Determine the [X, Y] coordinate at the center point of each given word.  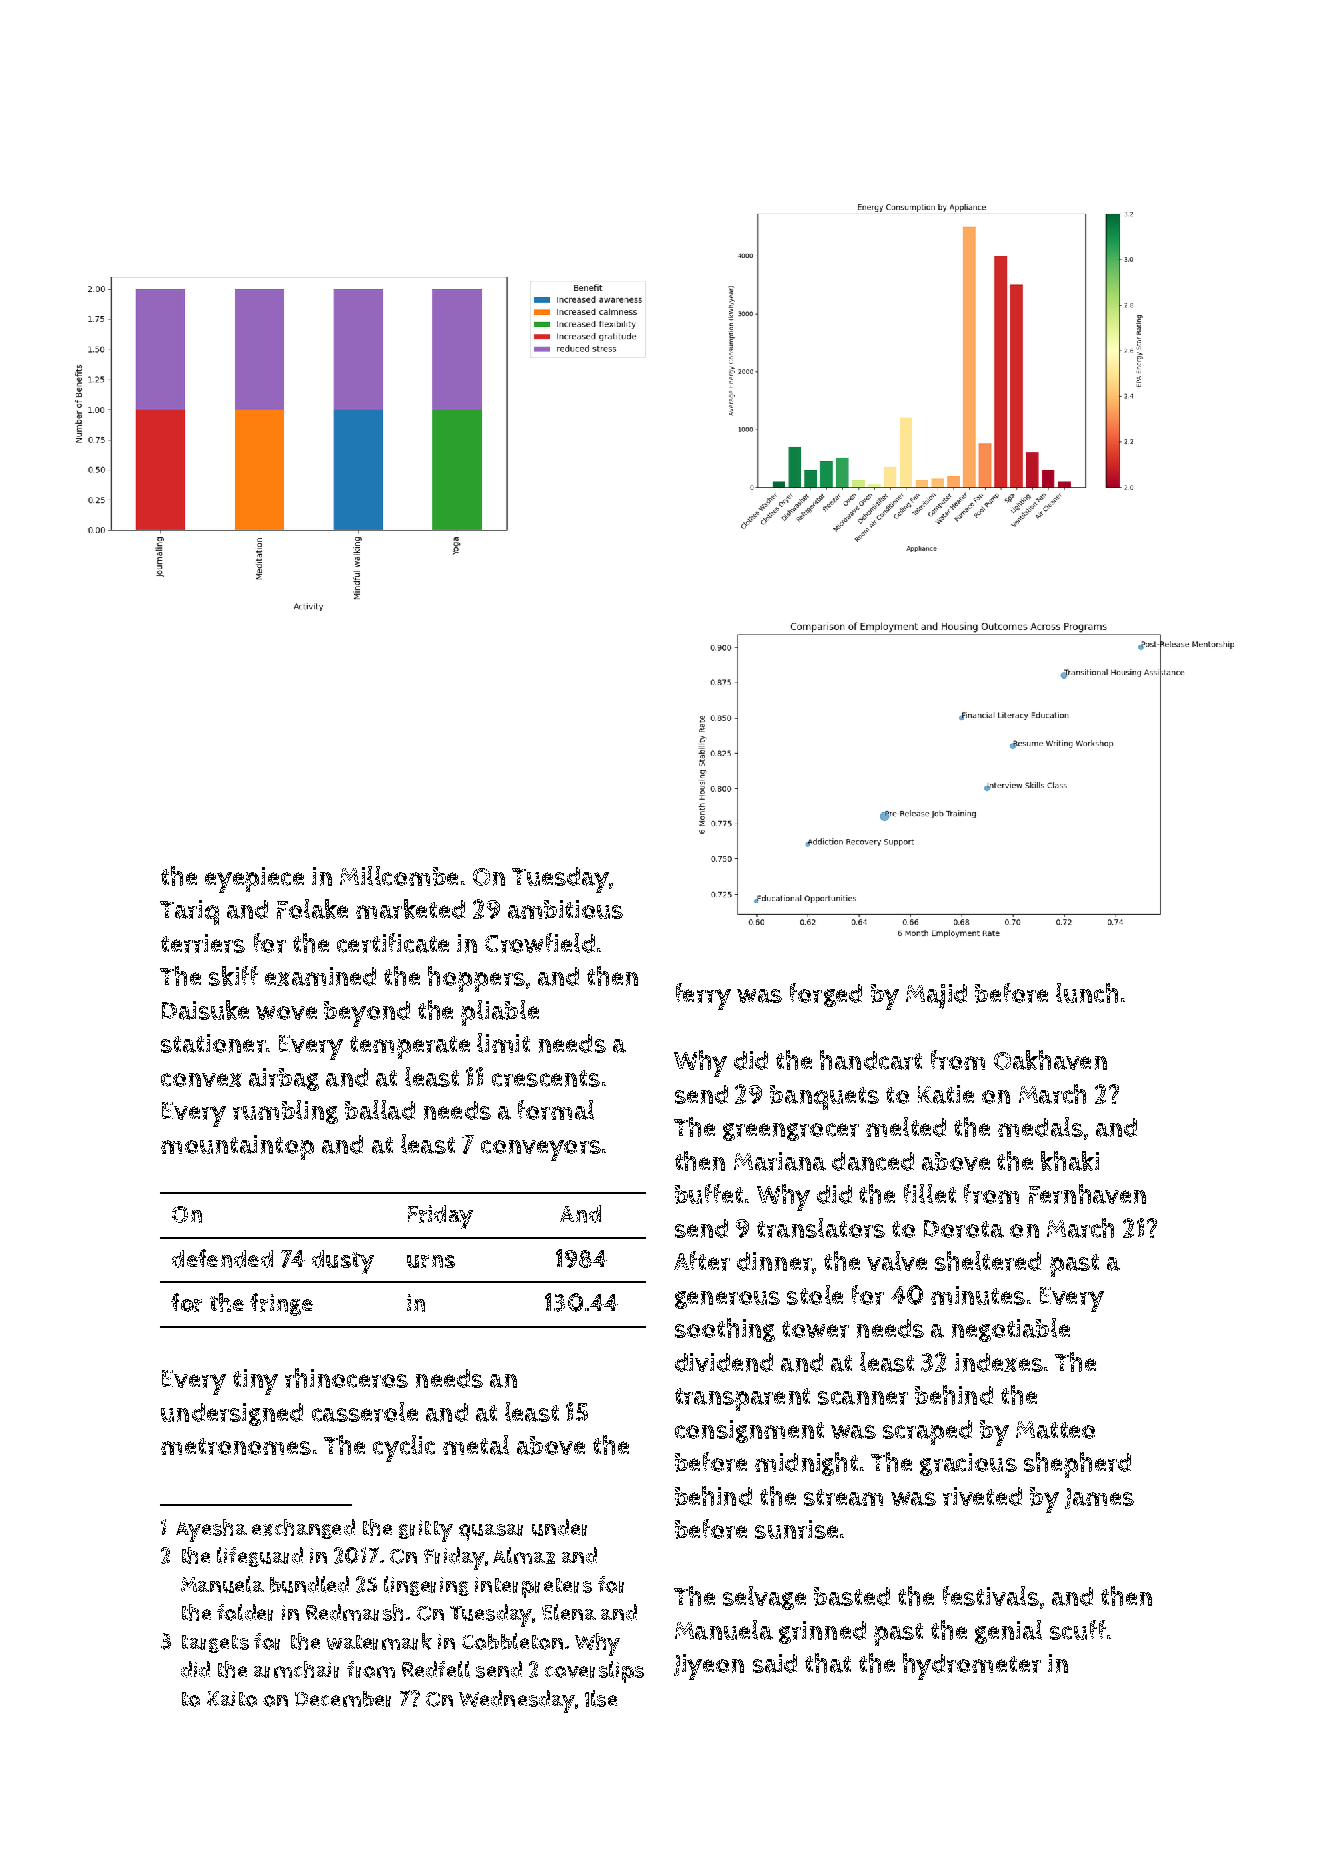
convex [201, 1080]
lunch [1087, 993]
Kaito [232, 1699]
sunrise [796, 1529]
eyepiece [254, 880]
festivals [991, 1596]
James [1099, 1498]
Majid [936, 996]
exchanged [303, 1529]
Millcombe [399, 876]
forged [826, 995]
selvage [764, 1598]
